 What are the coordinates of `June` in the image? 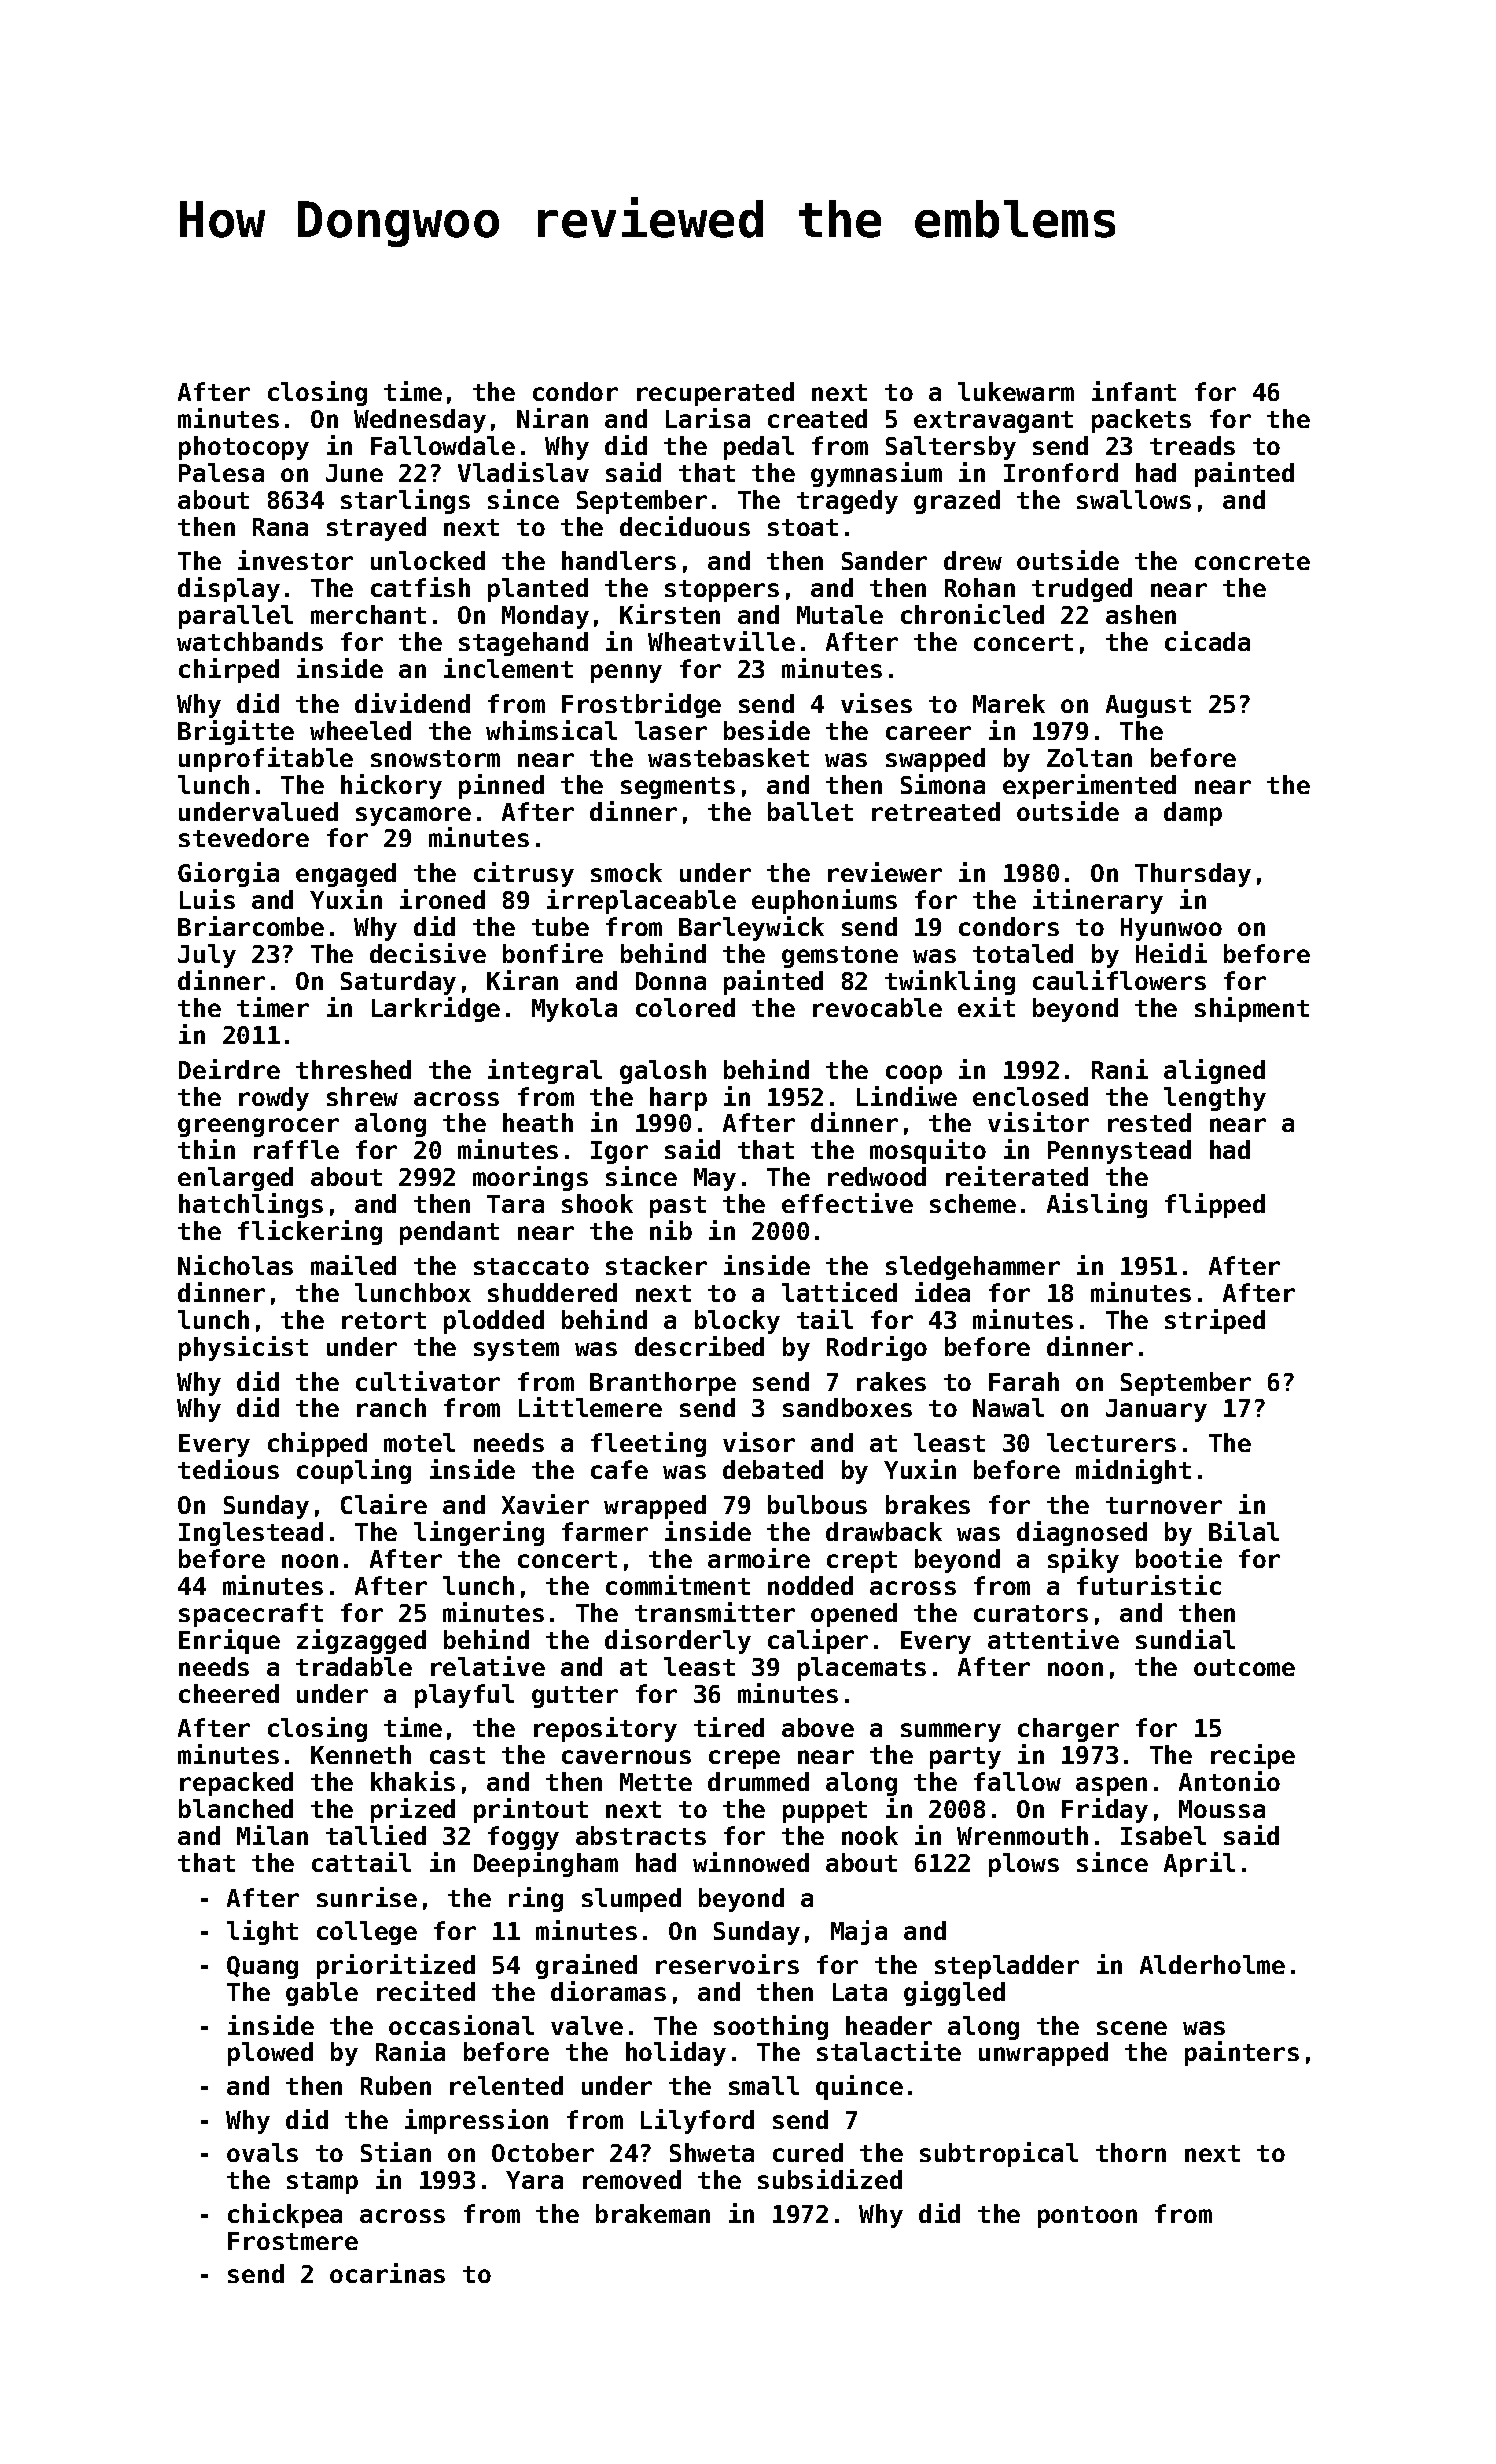 It's located at (354, 473).
